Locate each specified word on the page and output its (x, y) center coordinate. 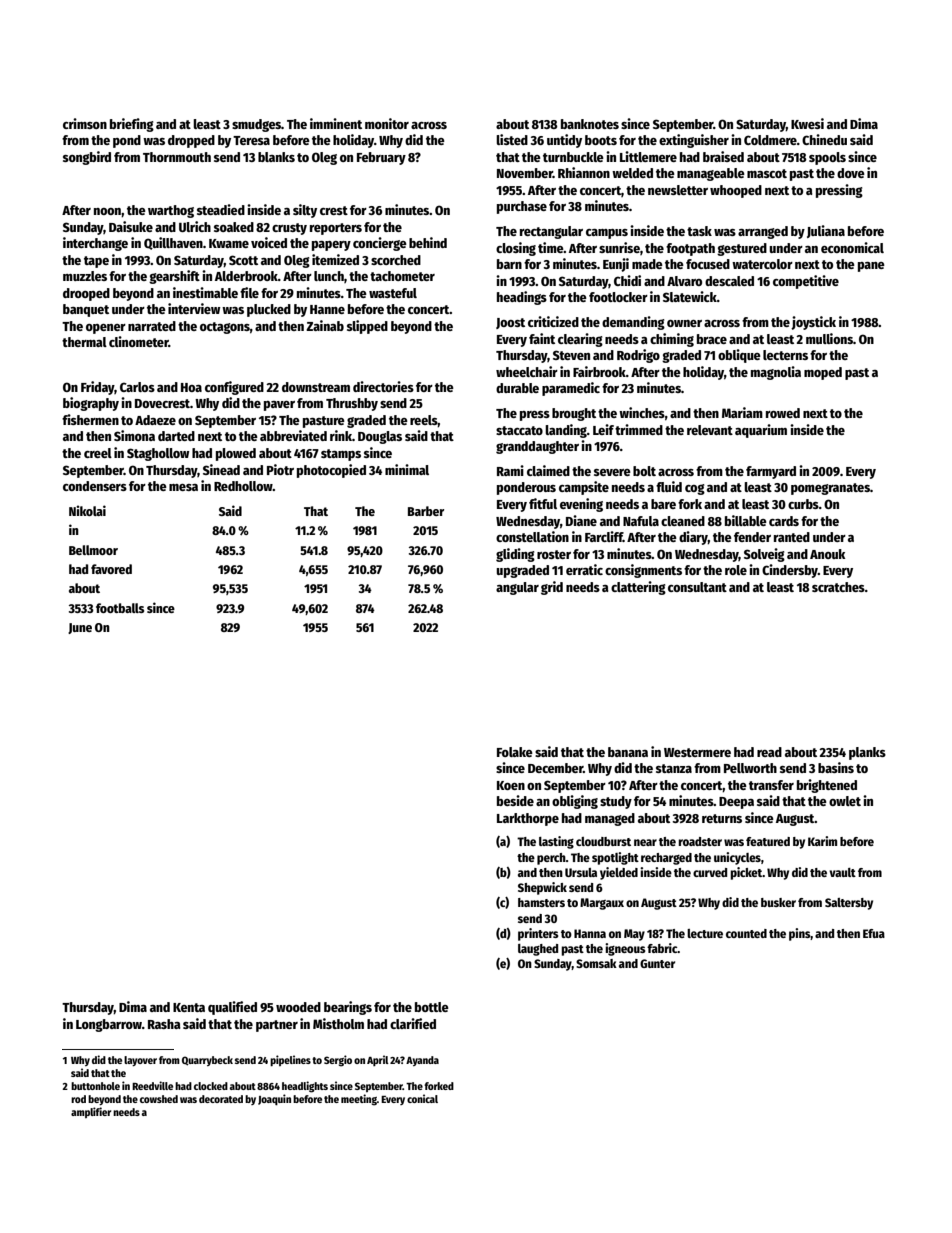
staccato (519, 430)
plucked (269, 310)
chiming (672, 340)
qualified (232, 1008)
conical (422, 1098)
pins (800, 934)
